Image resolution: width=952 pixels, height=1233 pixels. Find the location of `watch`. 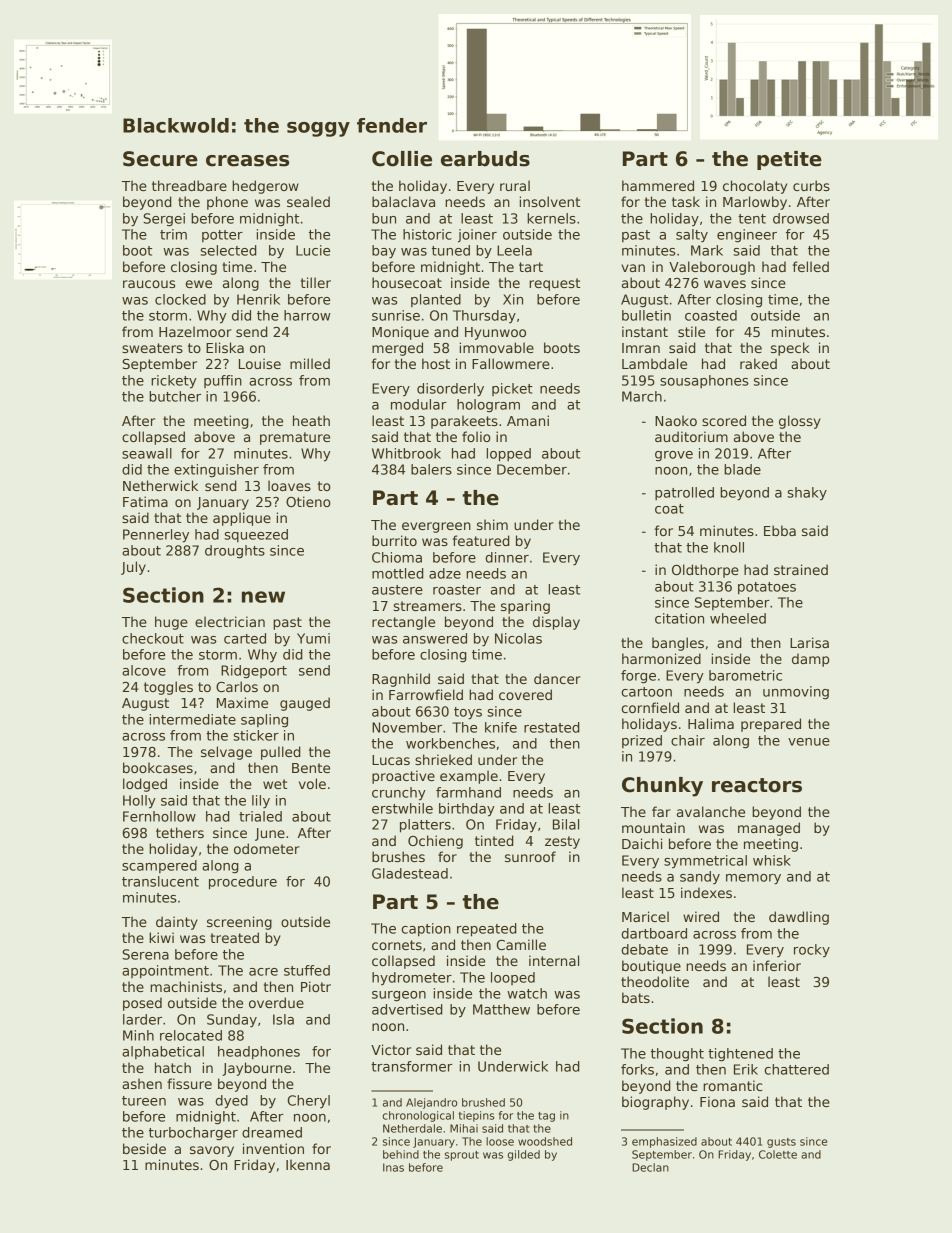

watch is located at coordinates (527, 993).
